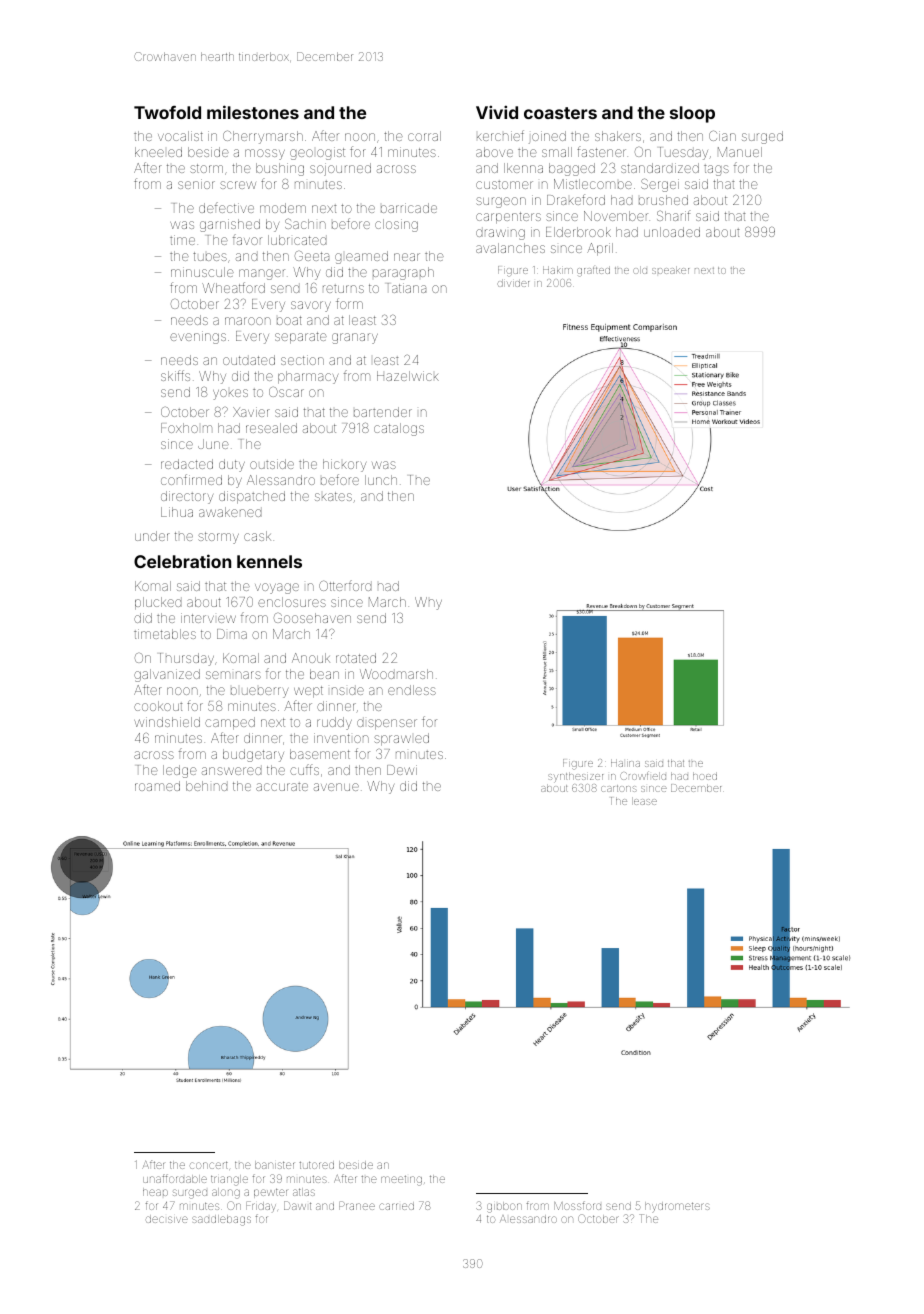 The width and height of the image is (924, 1314). I want to click on blueberry, so click(259, 692).
